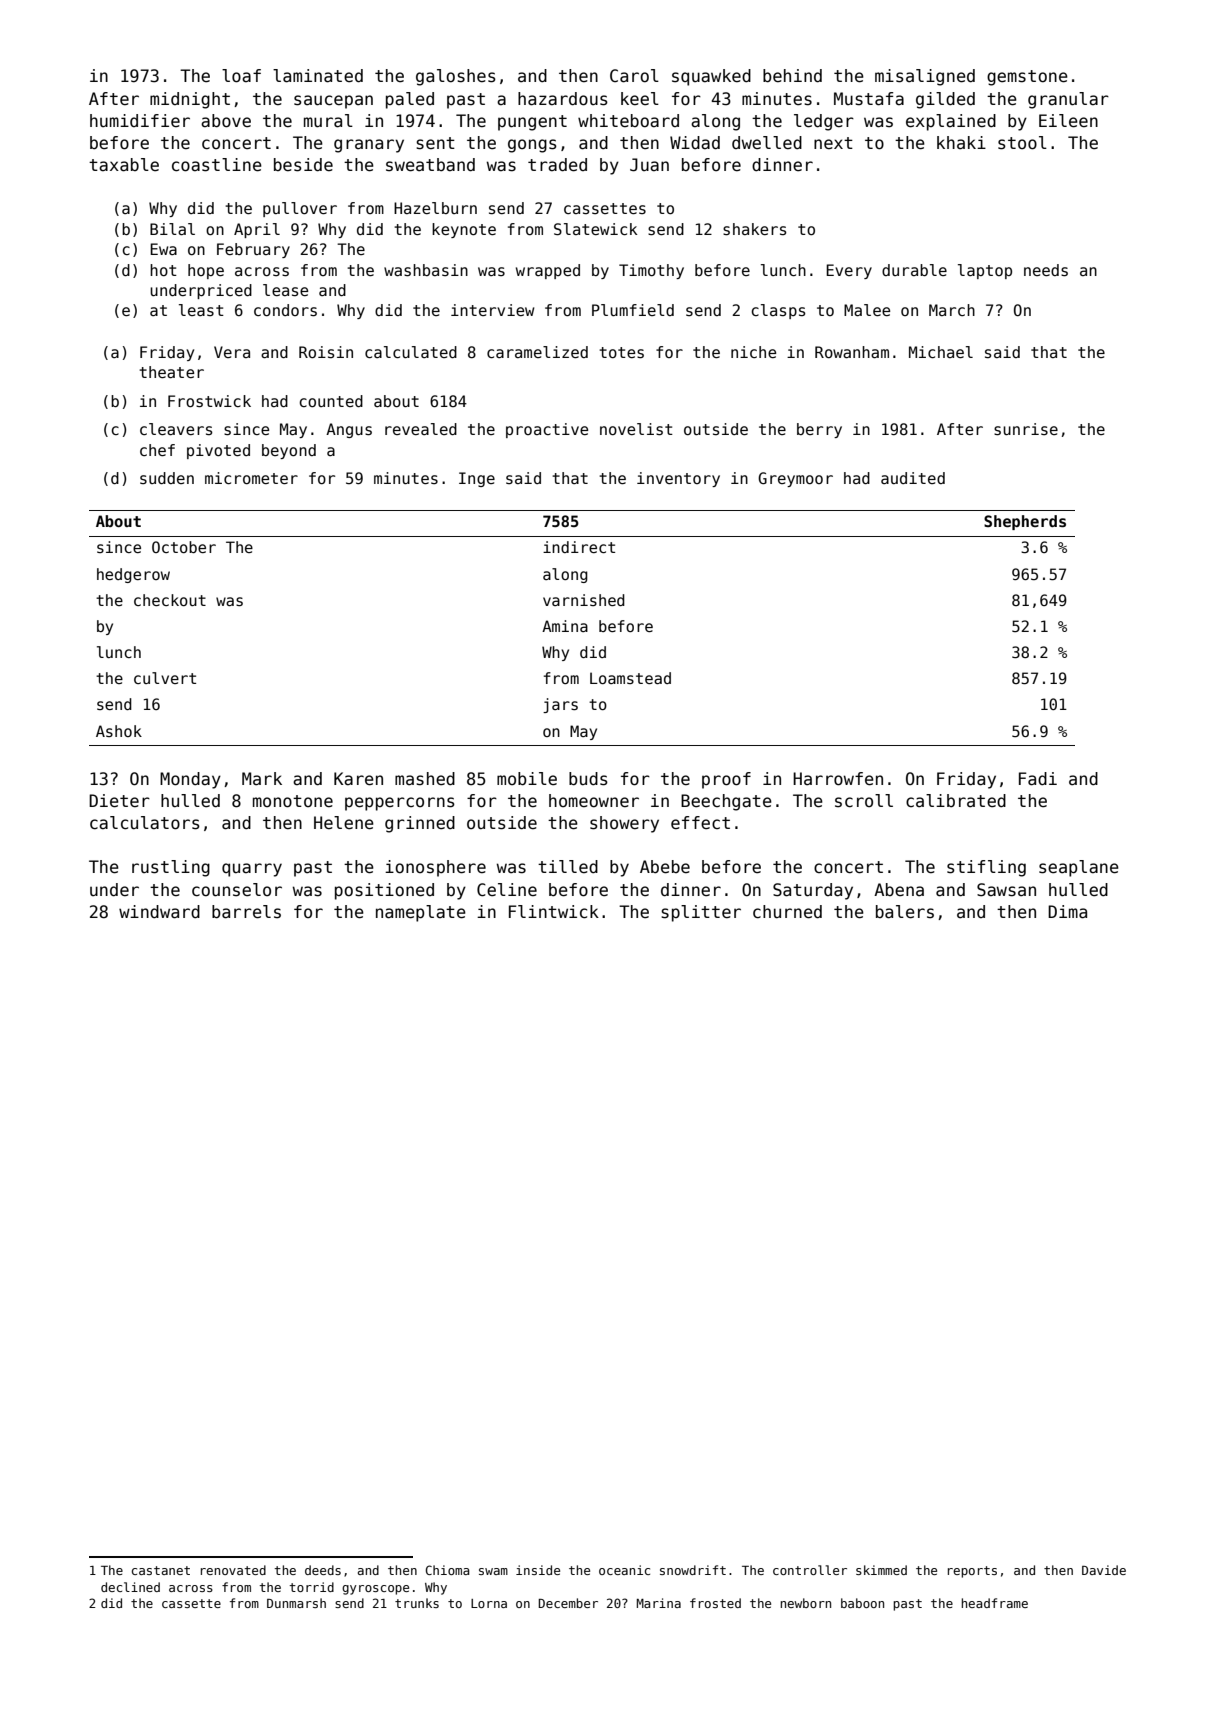 The width and height of the screenshot is (1223, 1730). Describe the element at coordinates (421, 913) in the screenshot. I see `nameplate` at that location.
